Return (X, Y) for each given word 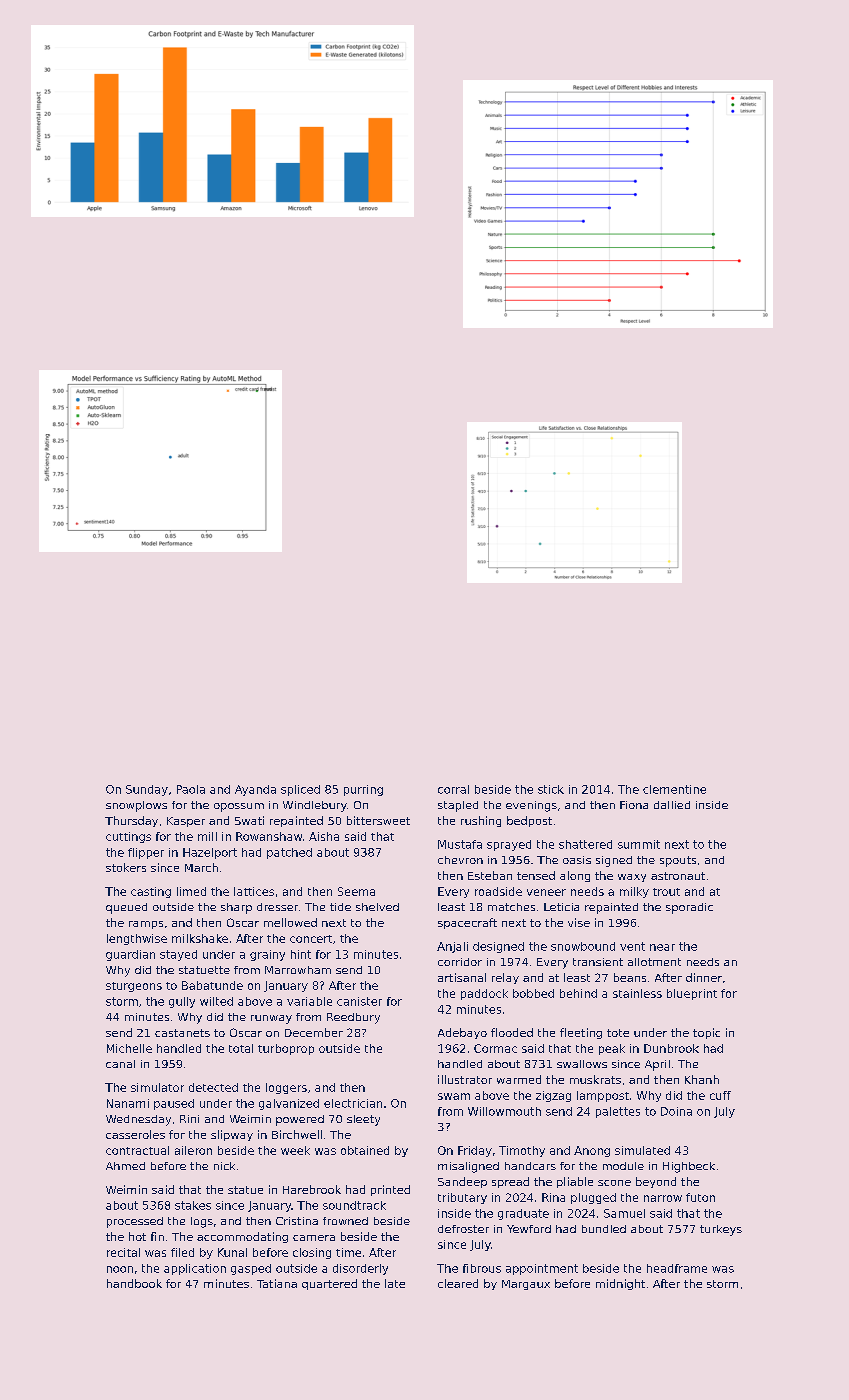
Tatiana (277, 1283)
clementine (674, 789)
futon (700, 1197)
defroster (463, 1229)
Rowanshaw (269, 836)
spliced (300, 790)
